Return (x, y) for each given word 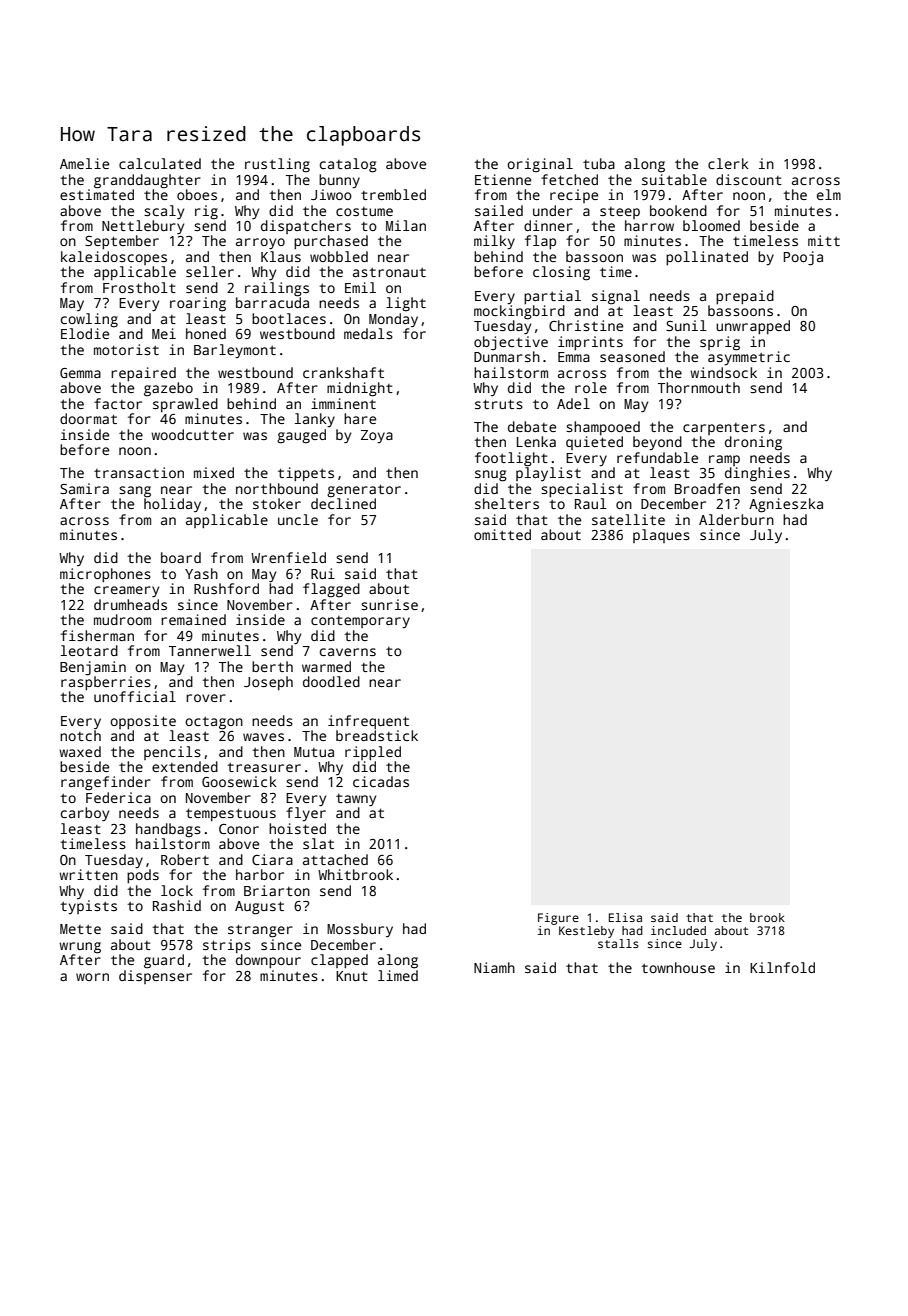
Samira (84, 488)
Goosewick (239, 781)
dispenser (155, 977)
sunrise (389, 604)
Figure (558, 919)
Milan (406, 225)
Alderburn (736, 519)
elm (829, 194)
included (678, 930)
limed (398, 975)
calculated (160, 163)
